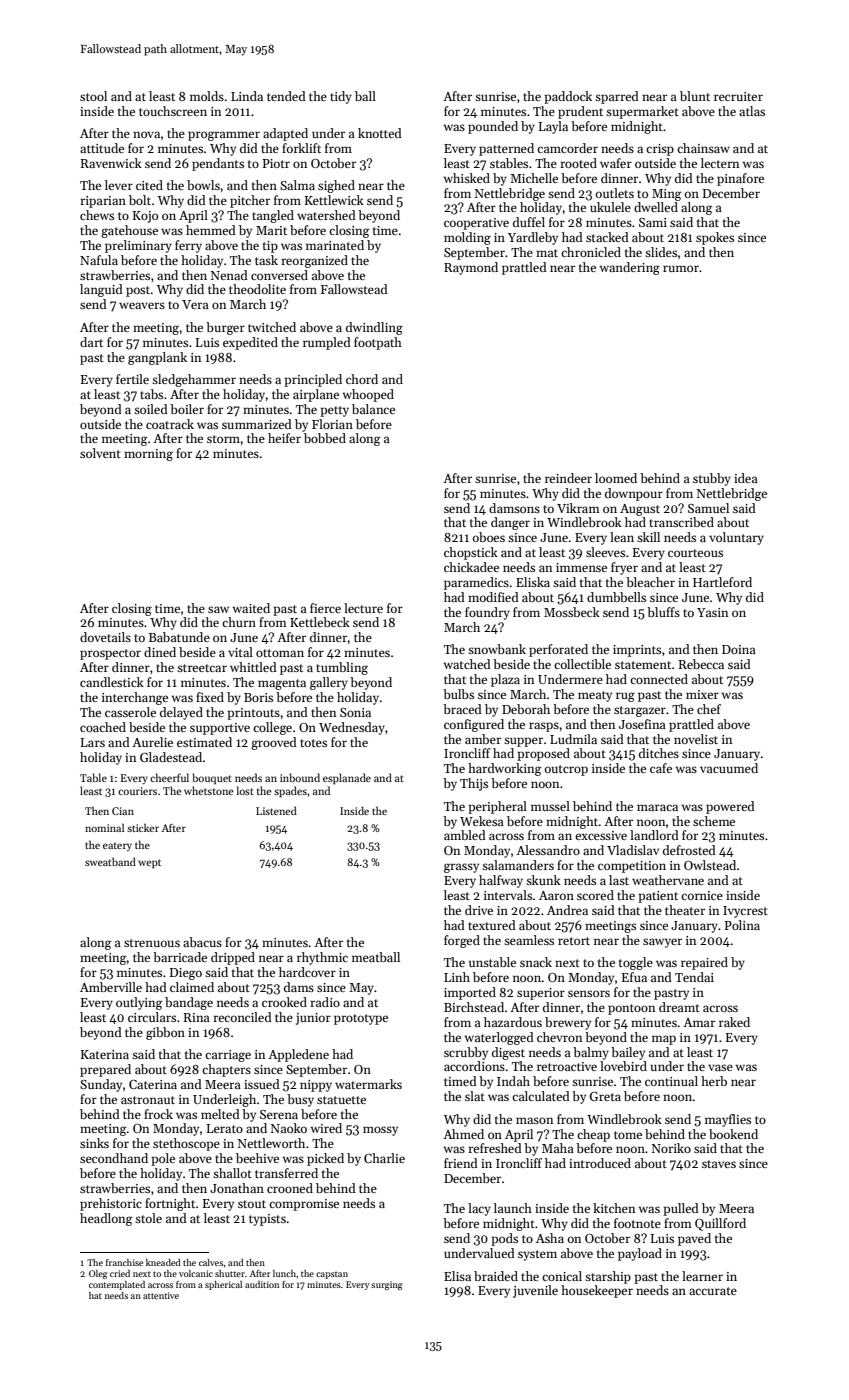 Image resolution: width=849 pixels, height=1400 pixels. Describe the element at coordinates (380, 133) in the screenshot. I see `knotted` at that location.
